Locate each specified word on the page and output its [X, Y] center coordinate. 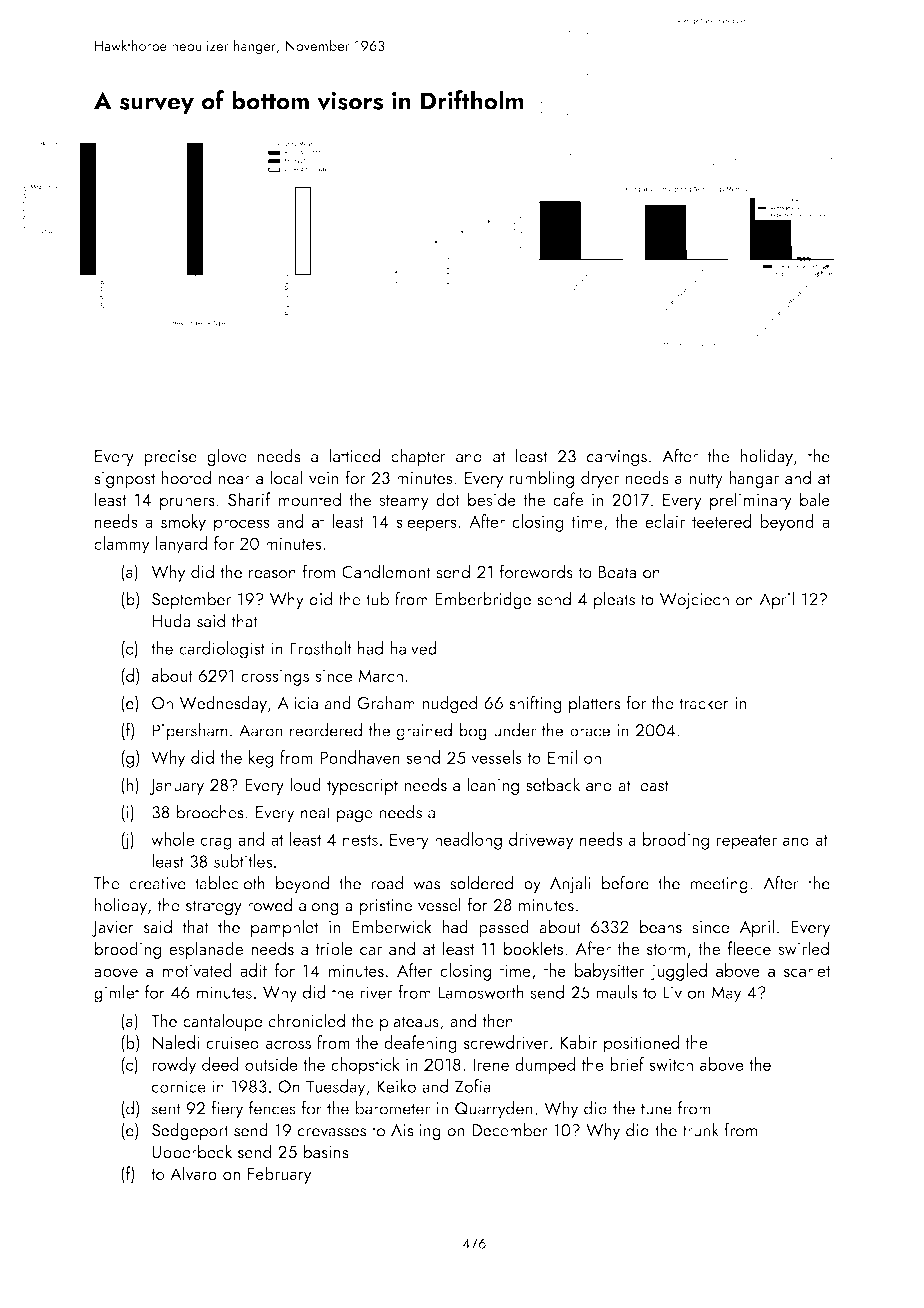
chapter [418, 457]
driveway [541, 841]
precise [170, 458]
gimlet [116, 994]
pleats [614, 600]
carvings [617, 458]
